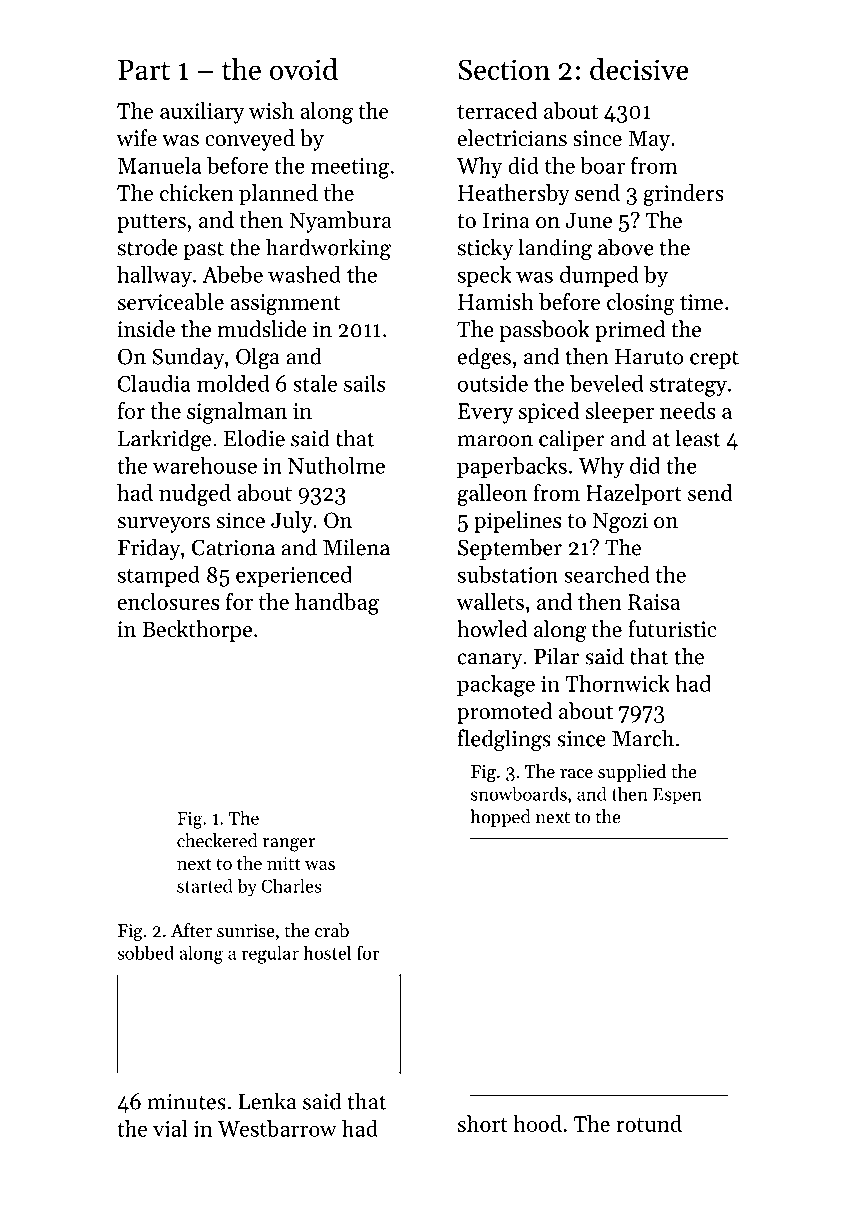  I want to click on beveled, so click(606, 383).
